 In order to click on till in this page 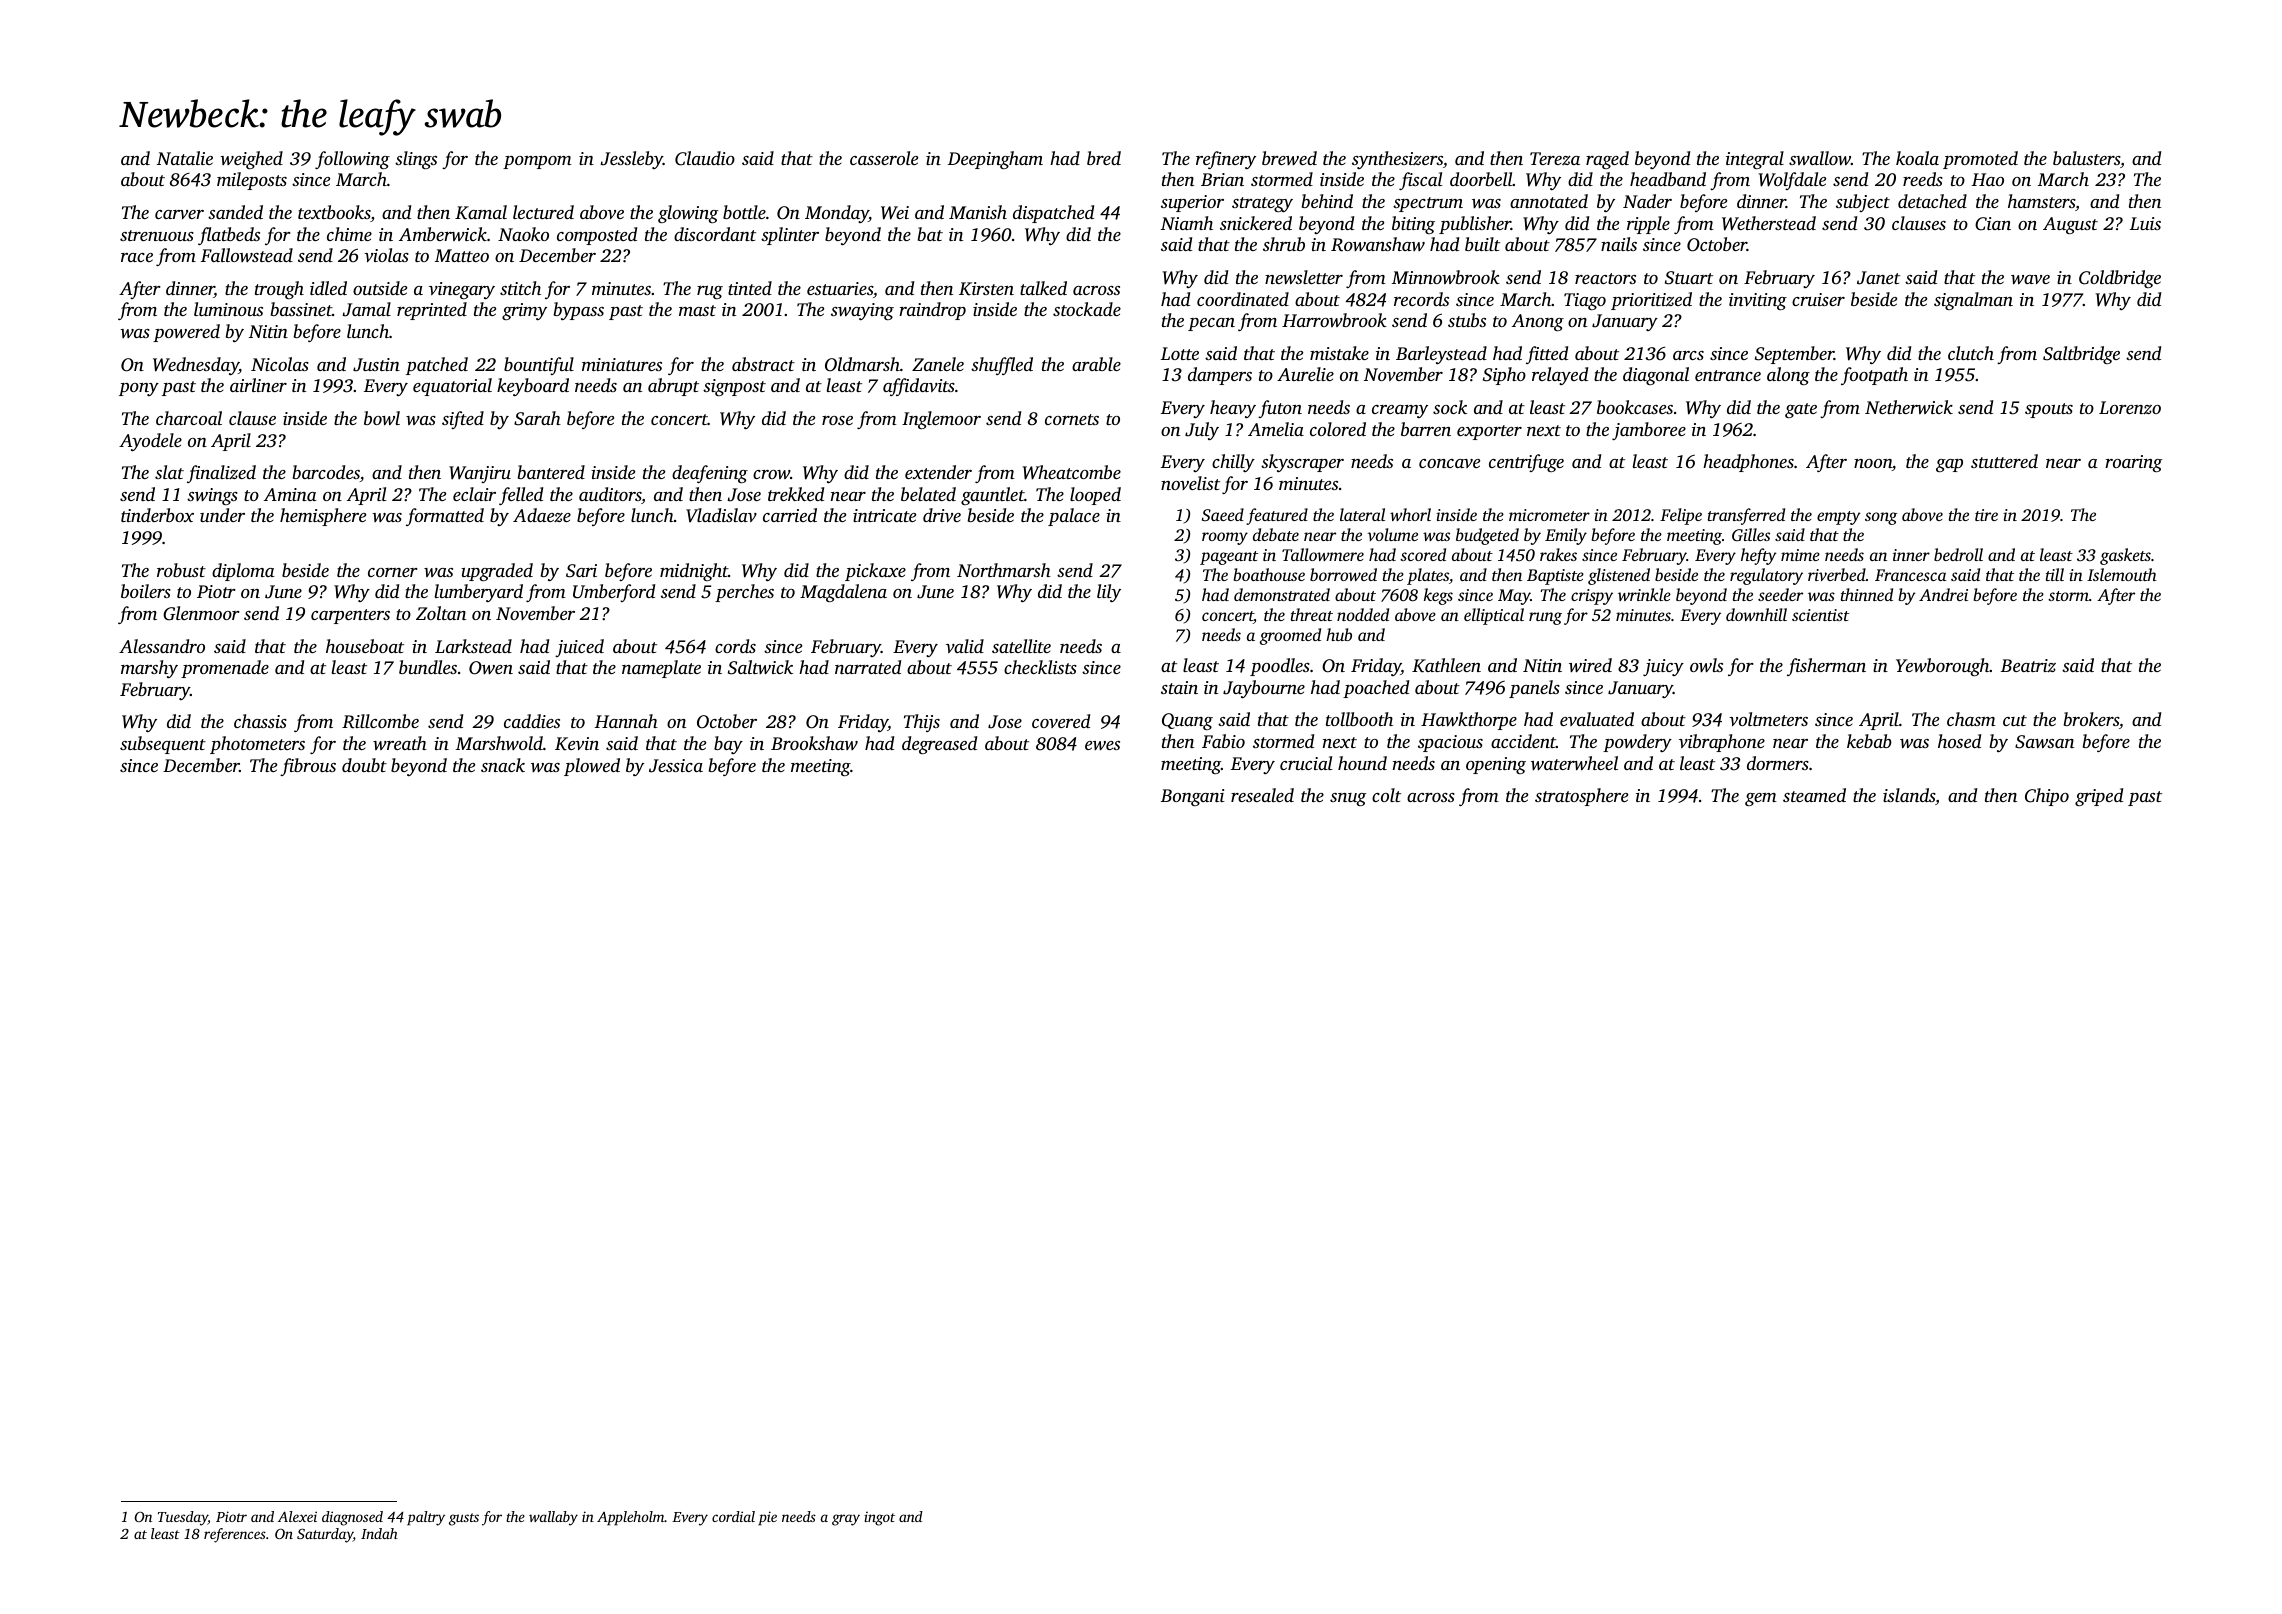, I will do `click(2055, 574)`.
